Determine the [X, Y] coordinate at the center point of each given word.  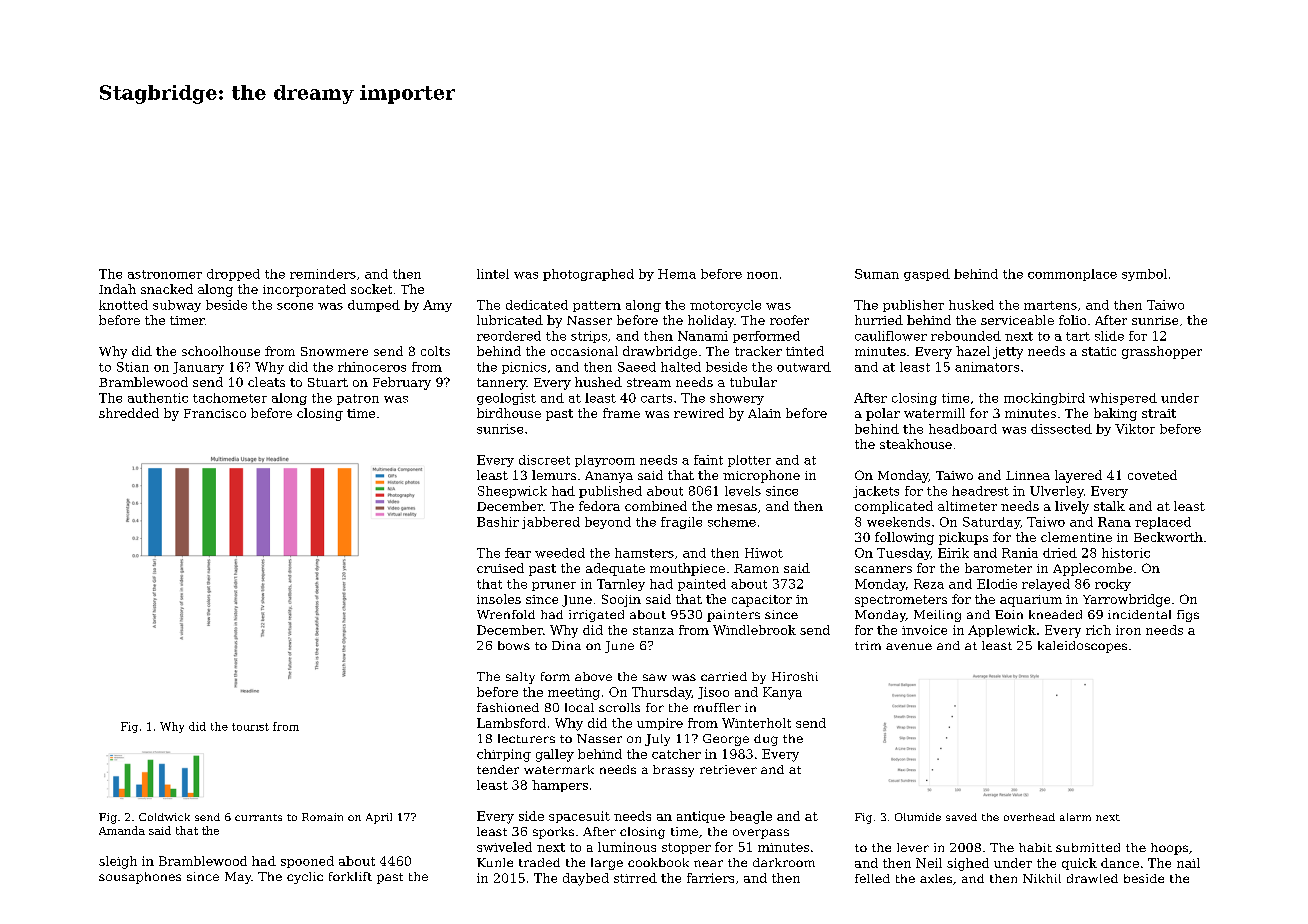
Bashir [498, 522]
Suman [877, 274]
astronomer [165, 274]
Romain [322, 817]
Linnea [1028, 475]
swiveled [504, 847]
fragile [681, 523]
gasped [927, 275]
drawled [1092, 878]
